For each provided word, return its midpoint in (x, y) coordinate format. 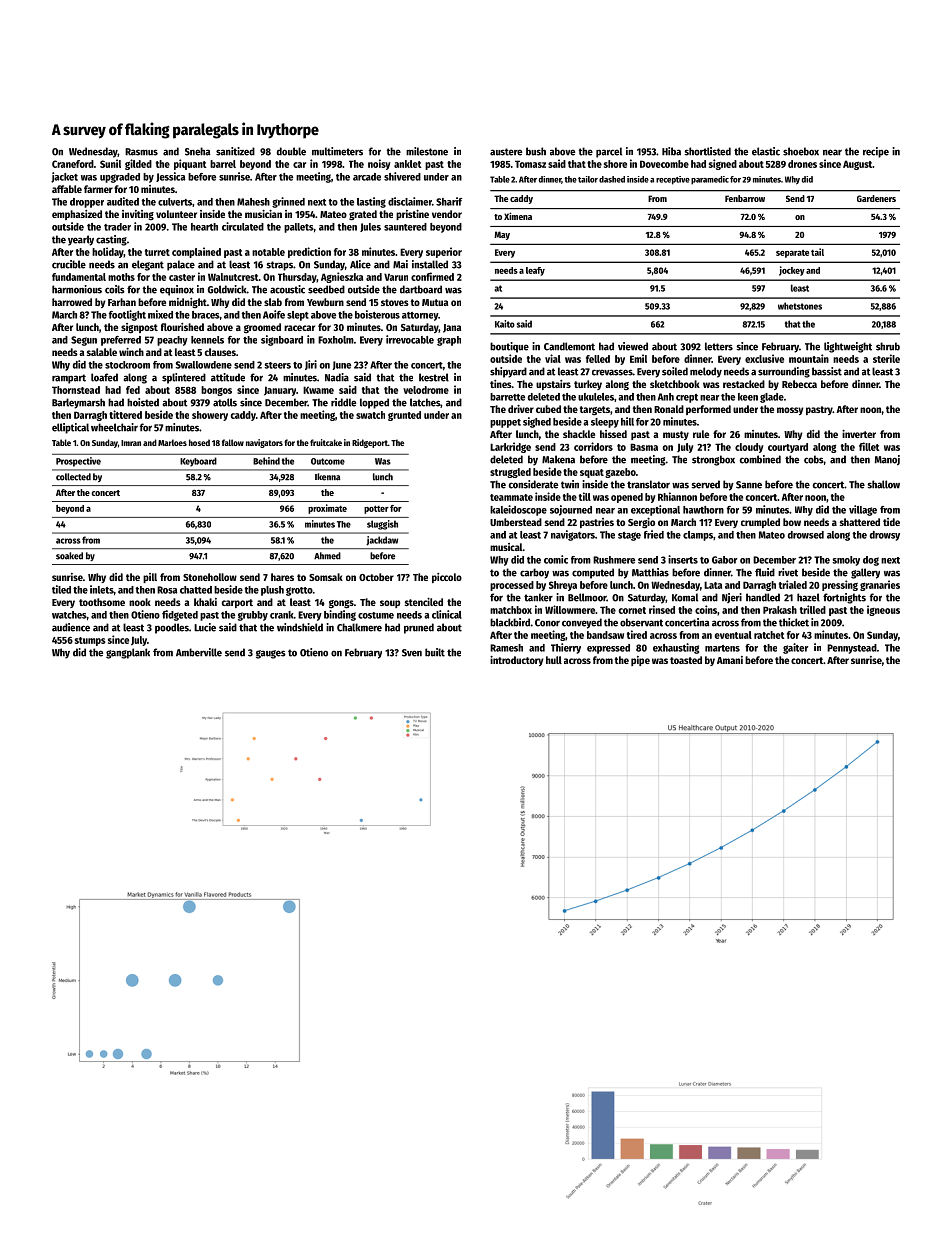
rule (701, 434)
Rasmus (141, 152)
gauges (271, 654)
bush (536, 151)
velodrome (426, 390)
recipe (876, 152)
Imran (131, 443)
